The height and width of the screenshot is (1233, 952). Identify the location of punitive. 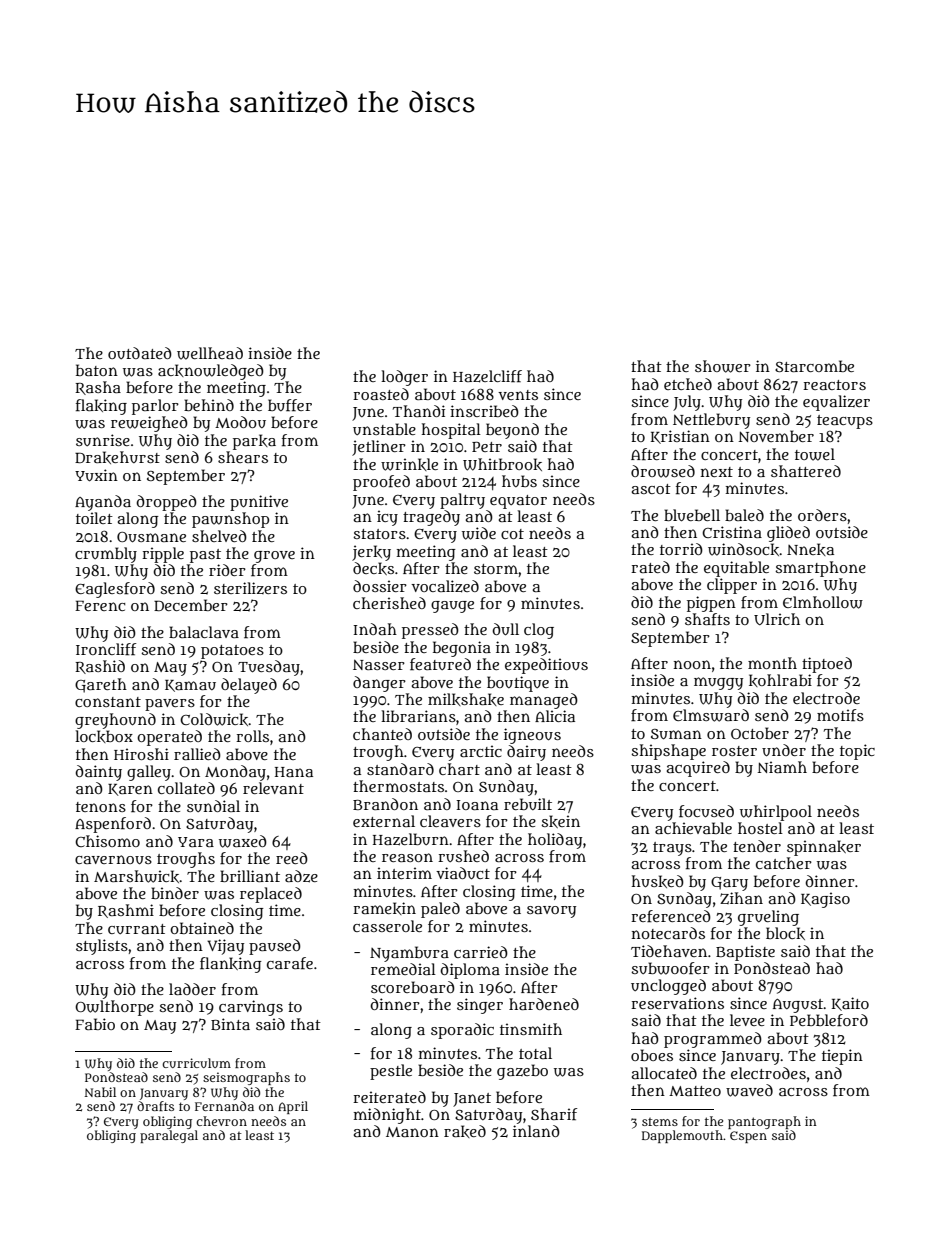
(259, 503).
